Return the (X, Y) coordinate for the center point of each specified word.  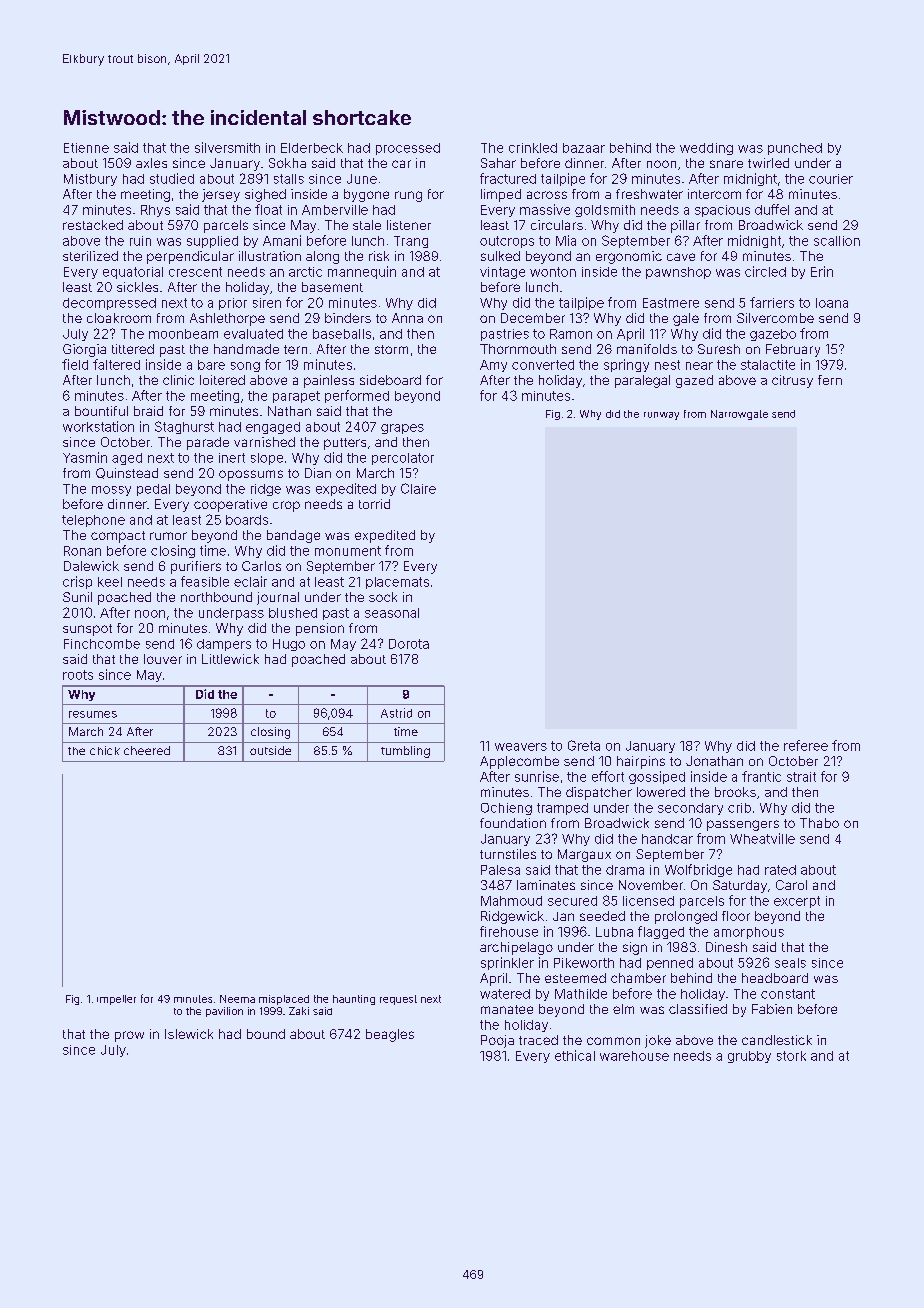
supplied (212, 242)
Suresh (719, 349)
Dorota (409, 644)
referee (806, 745)
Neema (237, 999)
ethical (575, 1055)
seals (790, 963)
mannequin (362, 272)
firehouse (509, 931)
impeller (116, 1000)
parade (208, 443)
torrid (374, 504)
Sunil (77, 597)
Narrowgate (739, 415)
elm (623, 1009)
